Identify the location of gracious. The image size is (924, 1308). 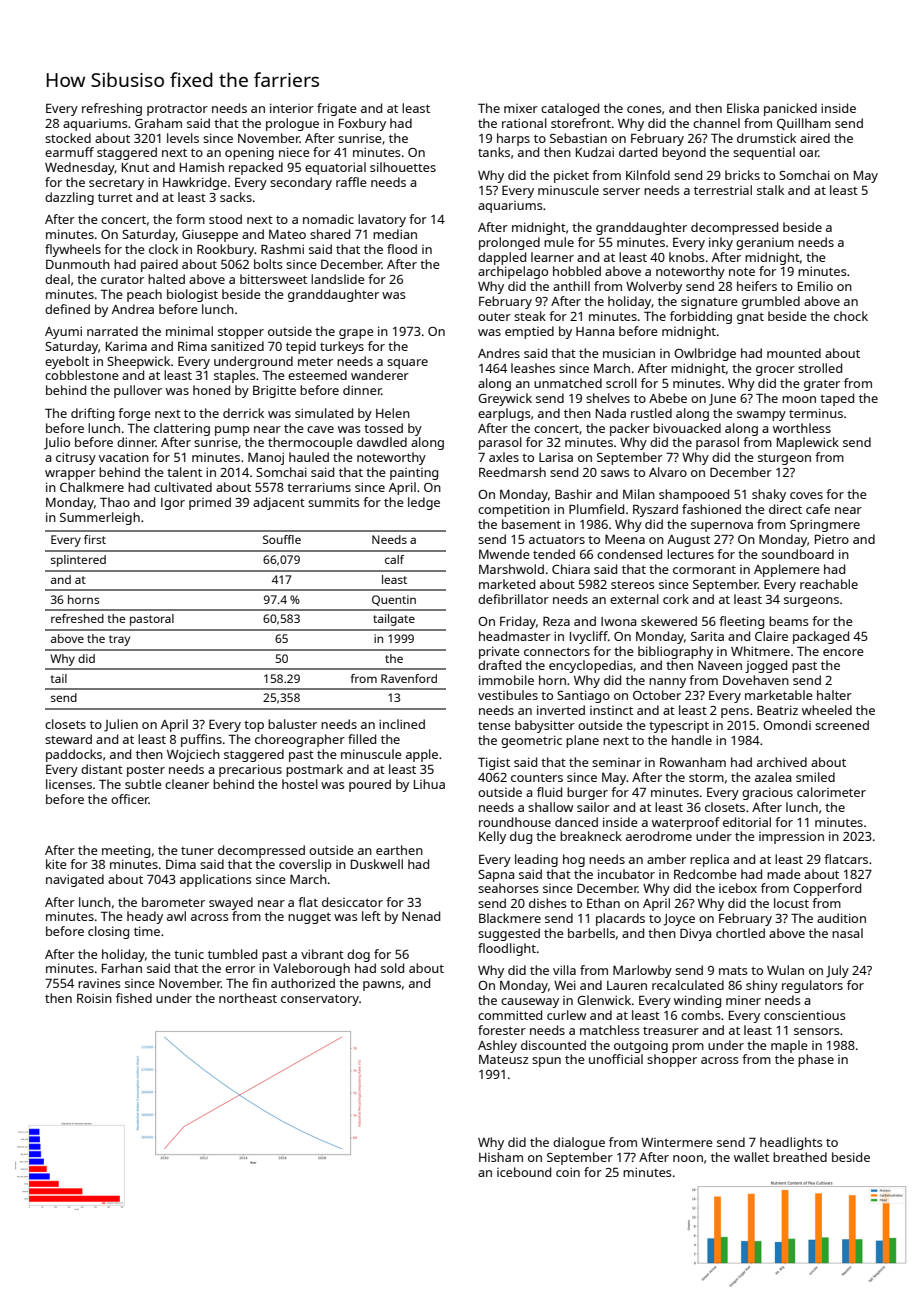
(767, 793).
